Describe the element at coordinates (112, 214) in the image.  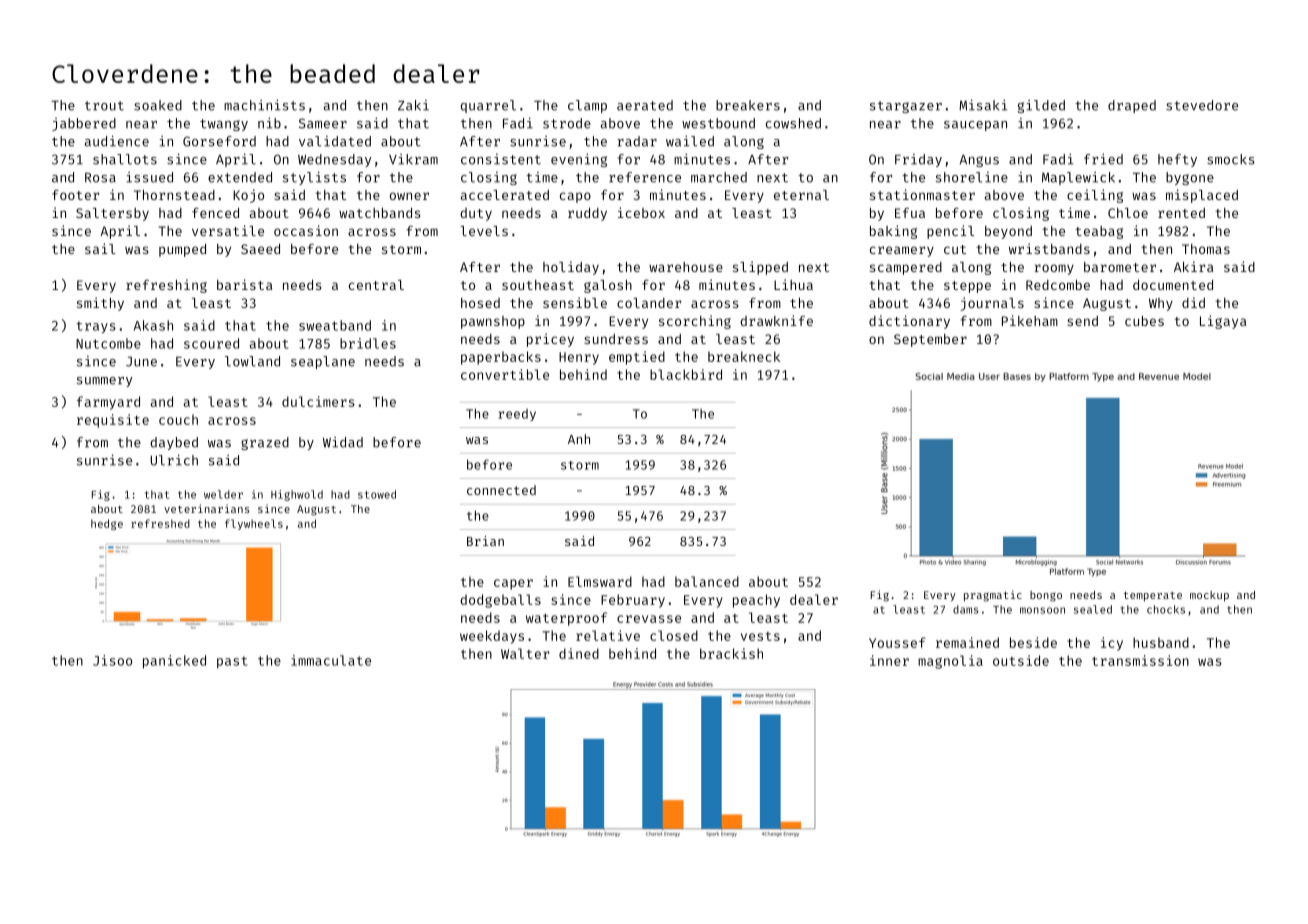
I see `Saltersby` at that location.
